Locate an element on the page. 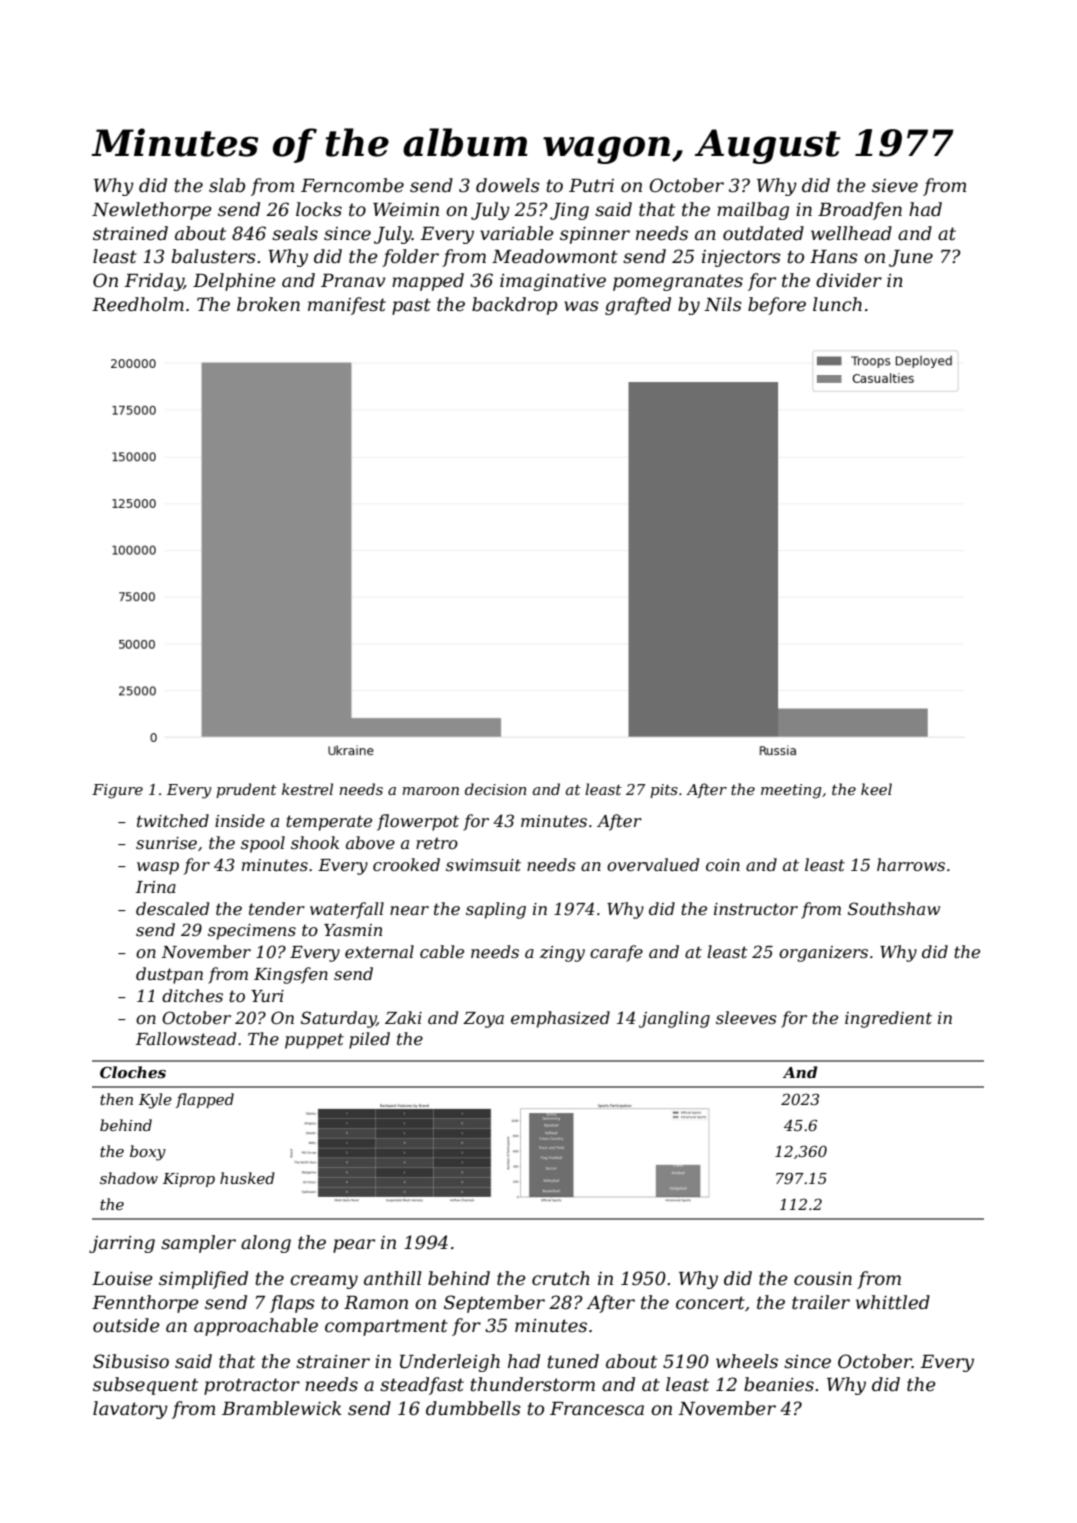 The width and height of the document is (1077, 1523). lunch is located at coordinates (837, 304).
